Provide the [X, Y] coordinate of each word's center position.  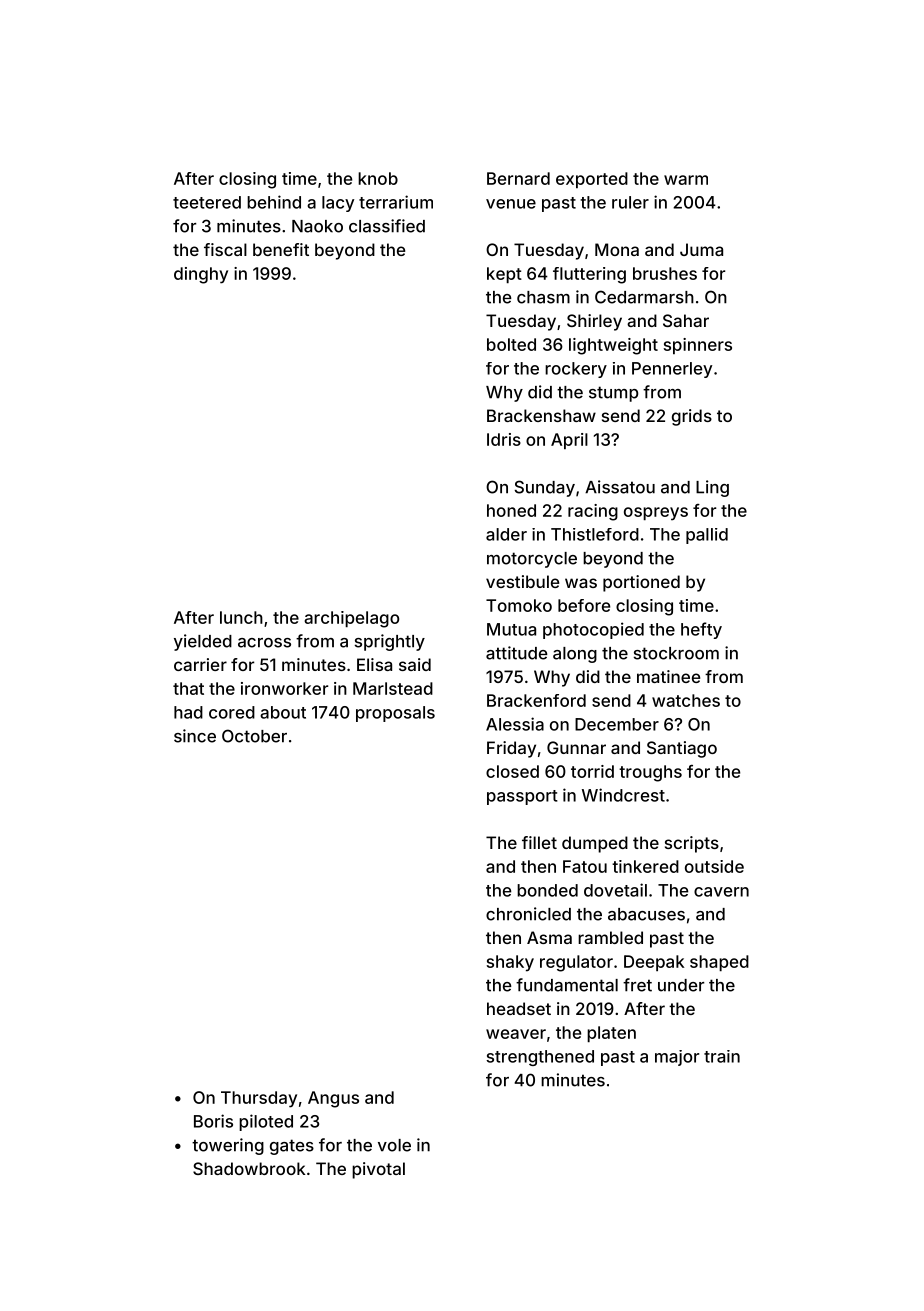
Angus [333, 1099]
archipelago [351, 619]
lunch [241, 617]
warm [686, 180]
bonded [547, 890]
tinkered [645, 866]
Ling [712, 488]
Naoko [317, 226]
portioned [641, 583]
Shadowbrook [249, 1168]
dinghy [201, 275]
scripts [692, 844]
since [195, 736]
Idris [504, 439]
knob [378, 178]
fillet [539, 842]
